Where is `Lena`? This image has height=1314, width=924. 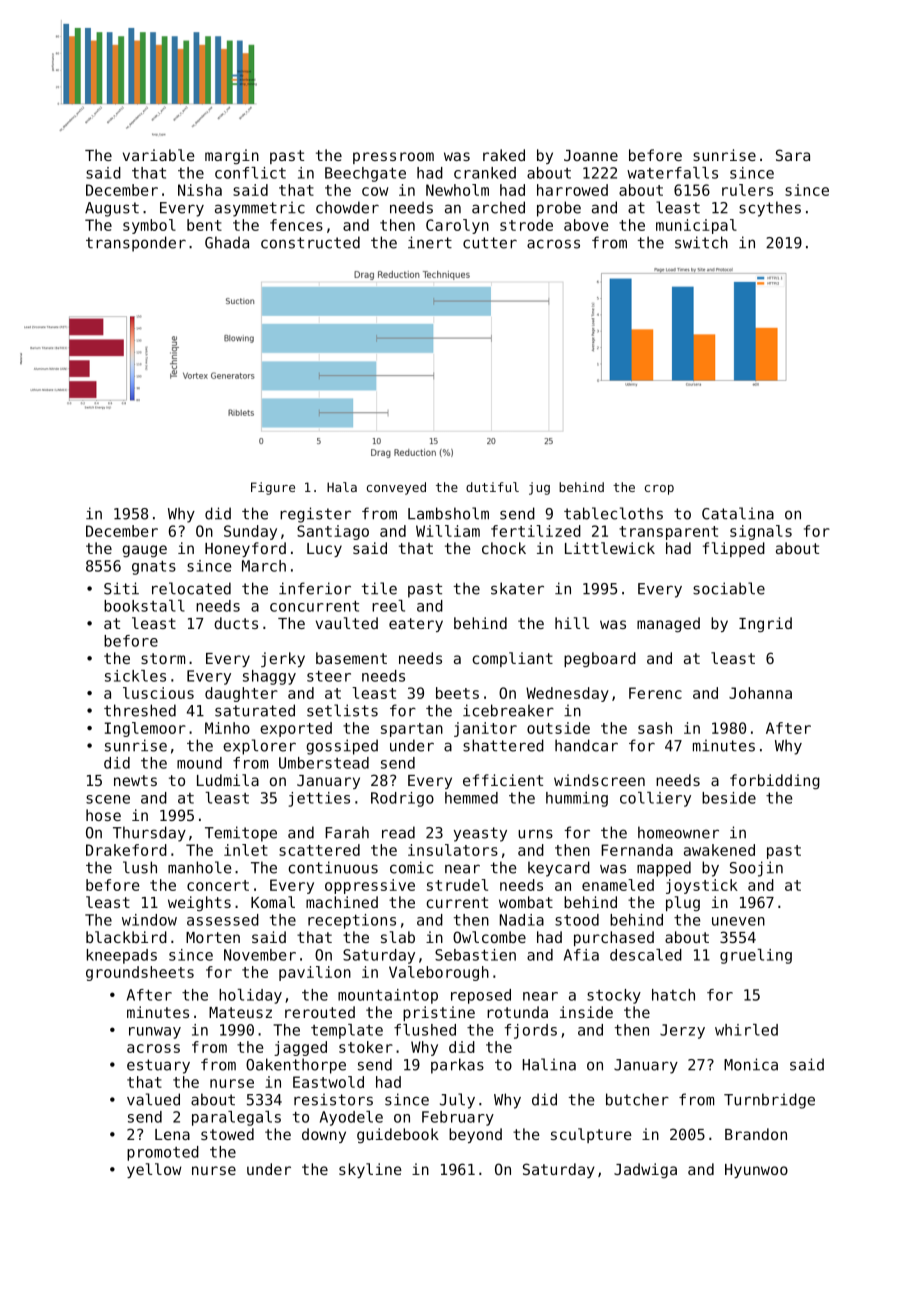 Lena is located at coordinates (172, 1134).
